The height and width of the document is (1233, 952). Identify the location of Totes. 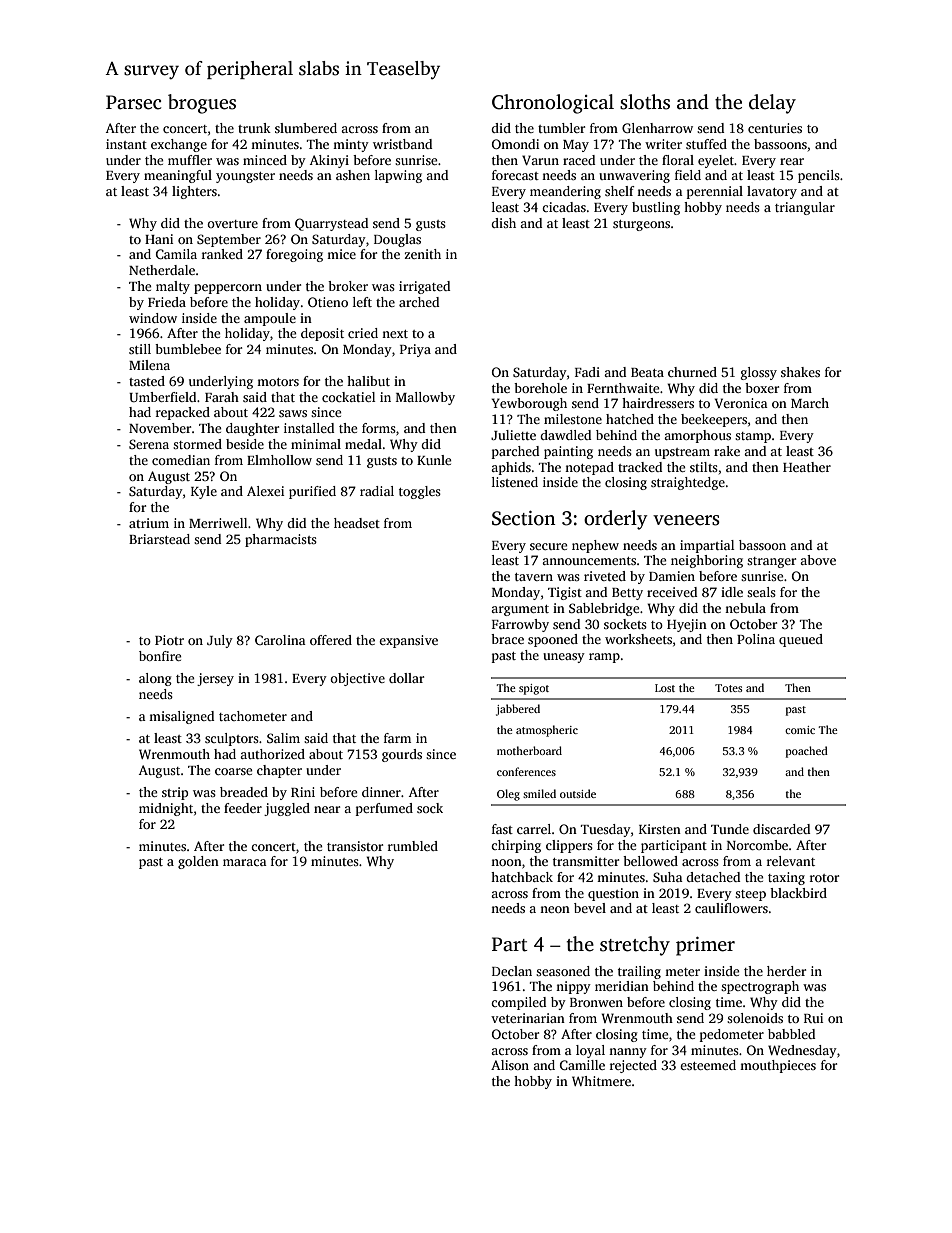
(728, 688).
